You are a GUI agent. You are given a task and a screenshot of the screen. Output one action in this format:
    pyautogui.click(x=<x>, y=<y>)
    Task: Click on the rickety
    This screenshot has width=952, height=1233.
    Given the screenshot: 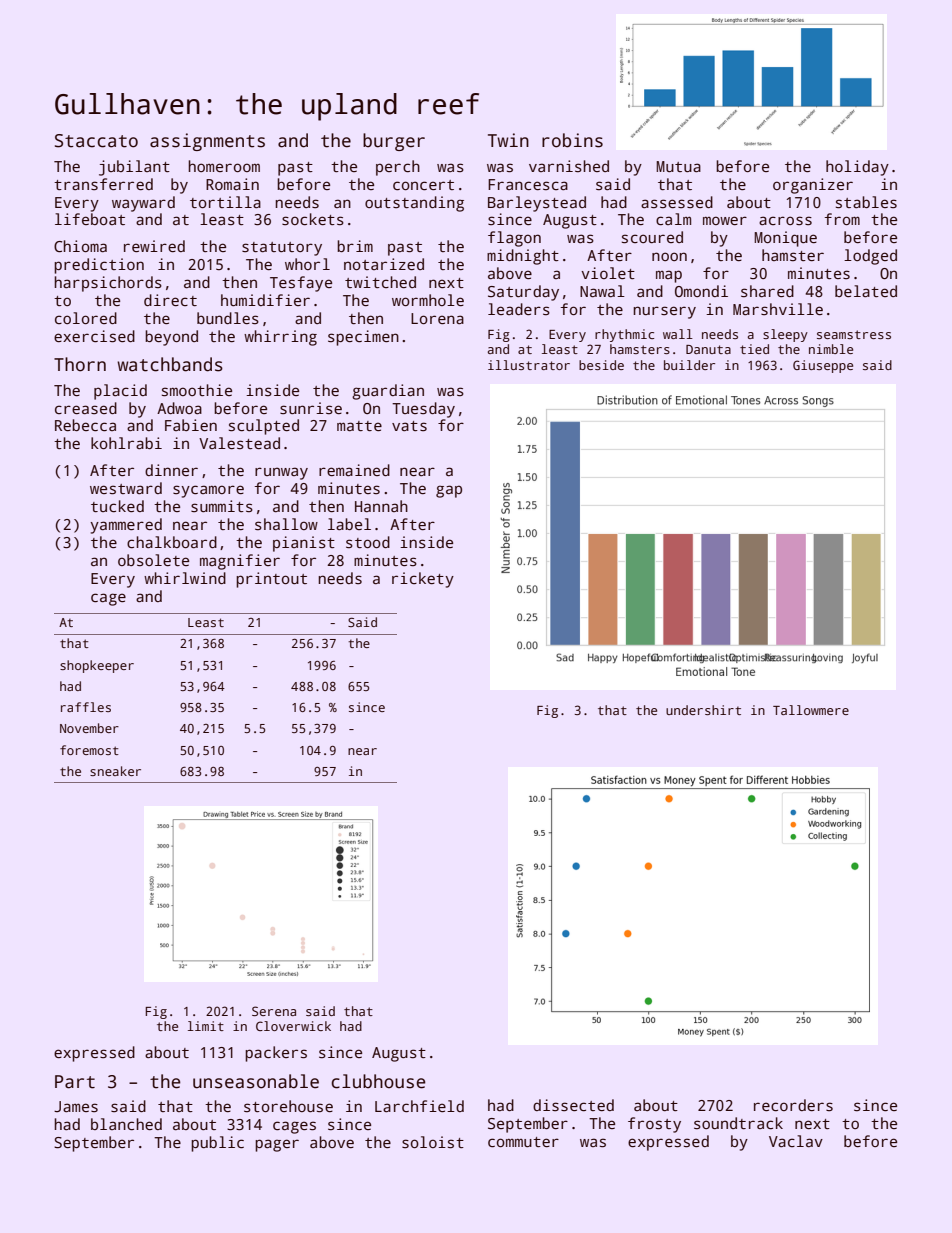 What is the action you would take?
    pyautogui.click(x=423, y=580)
